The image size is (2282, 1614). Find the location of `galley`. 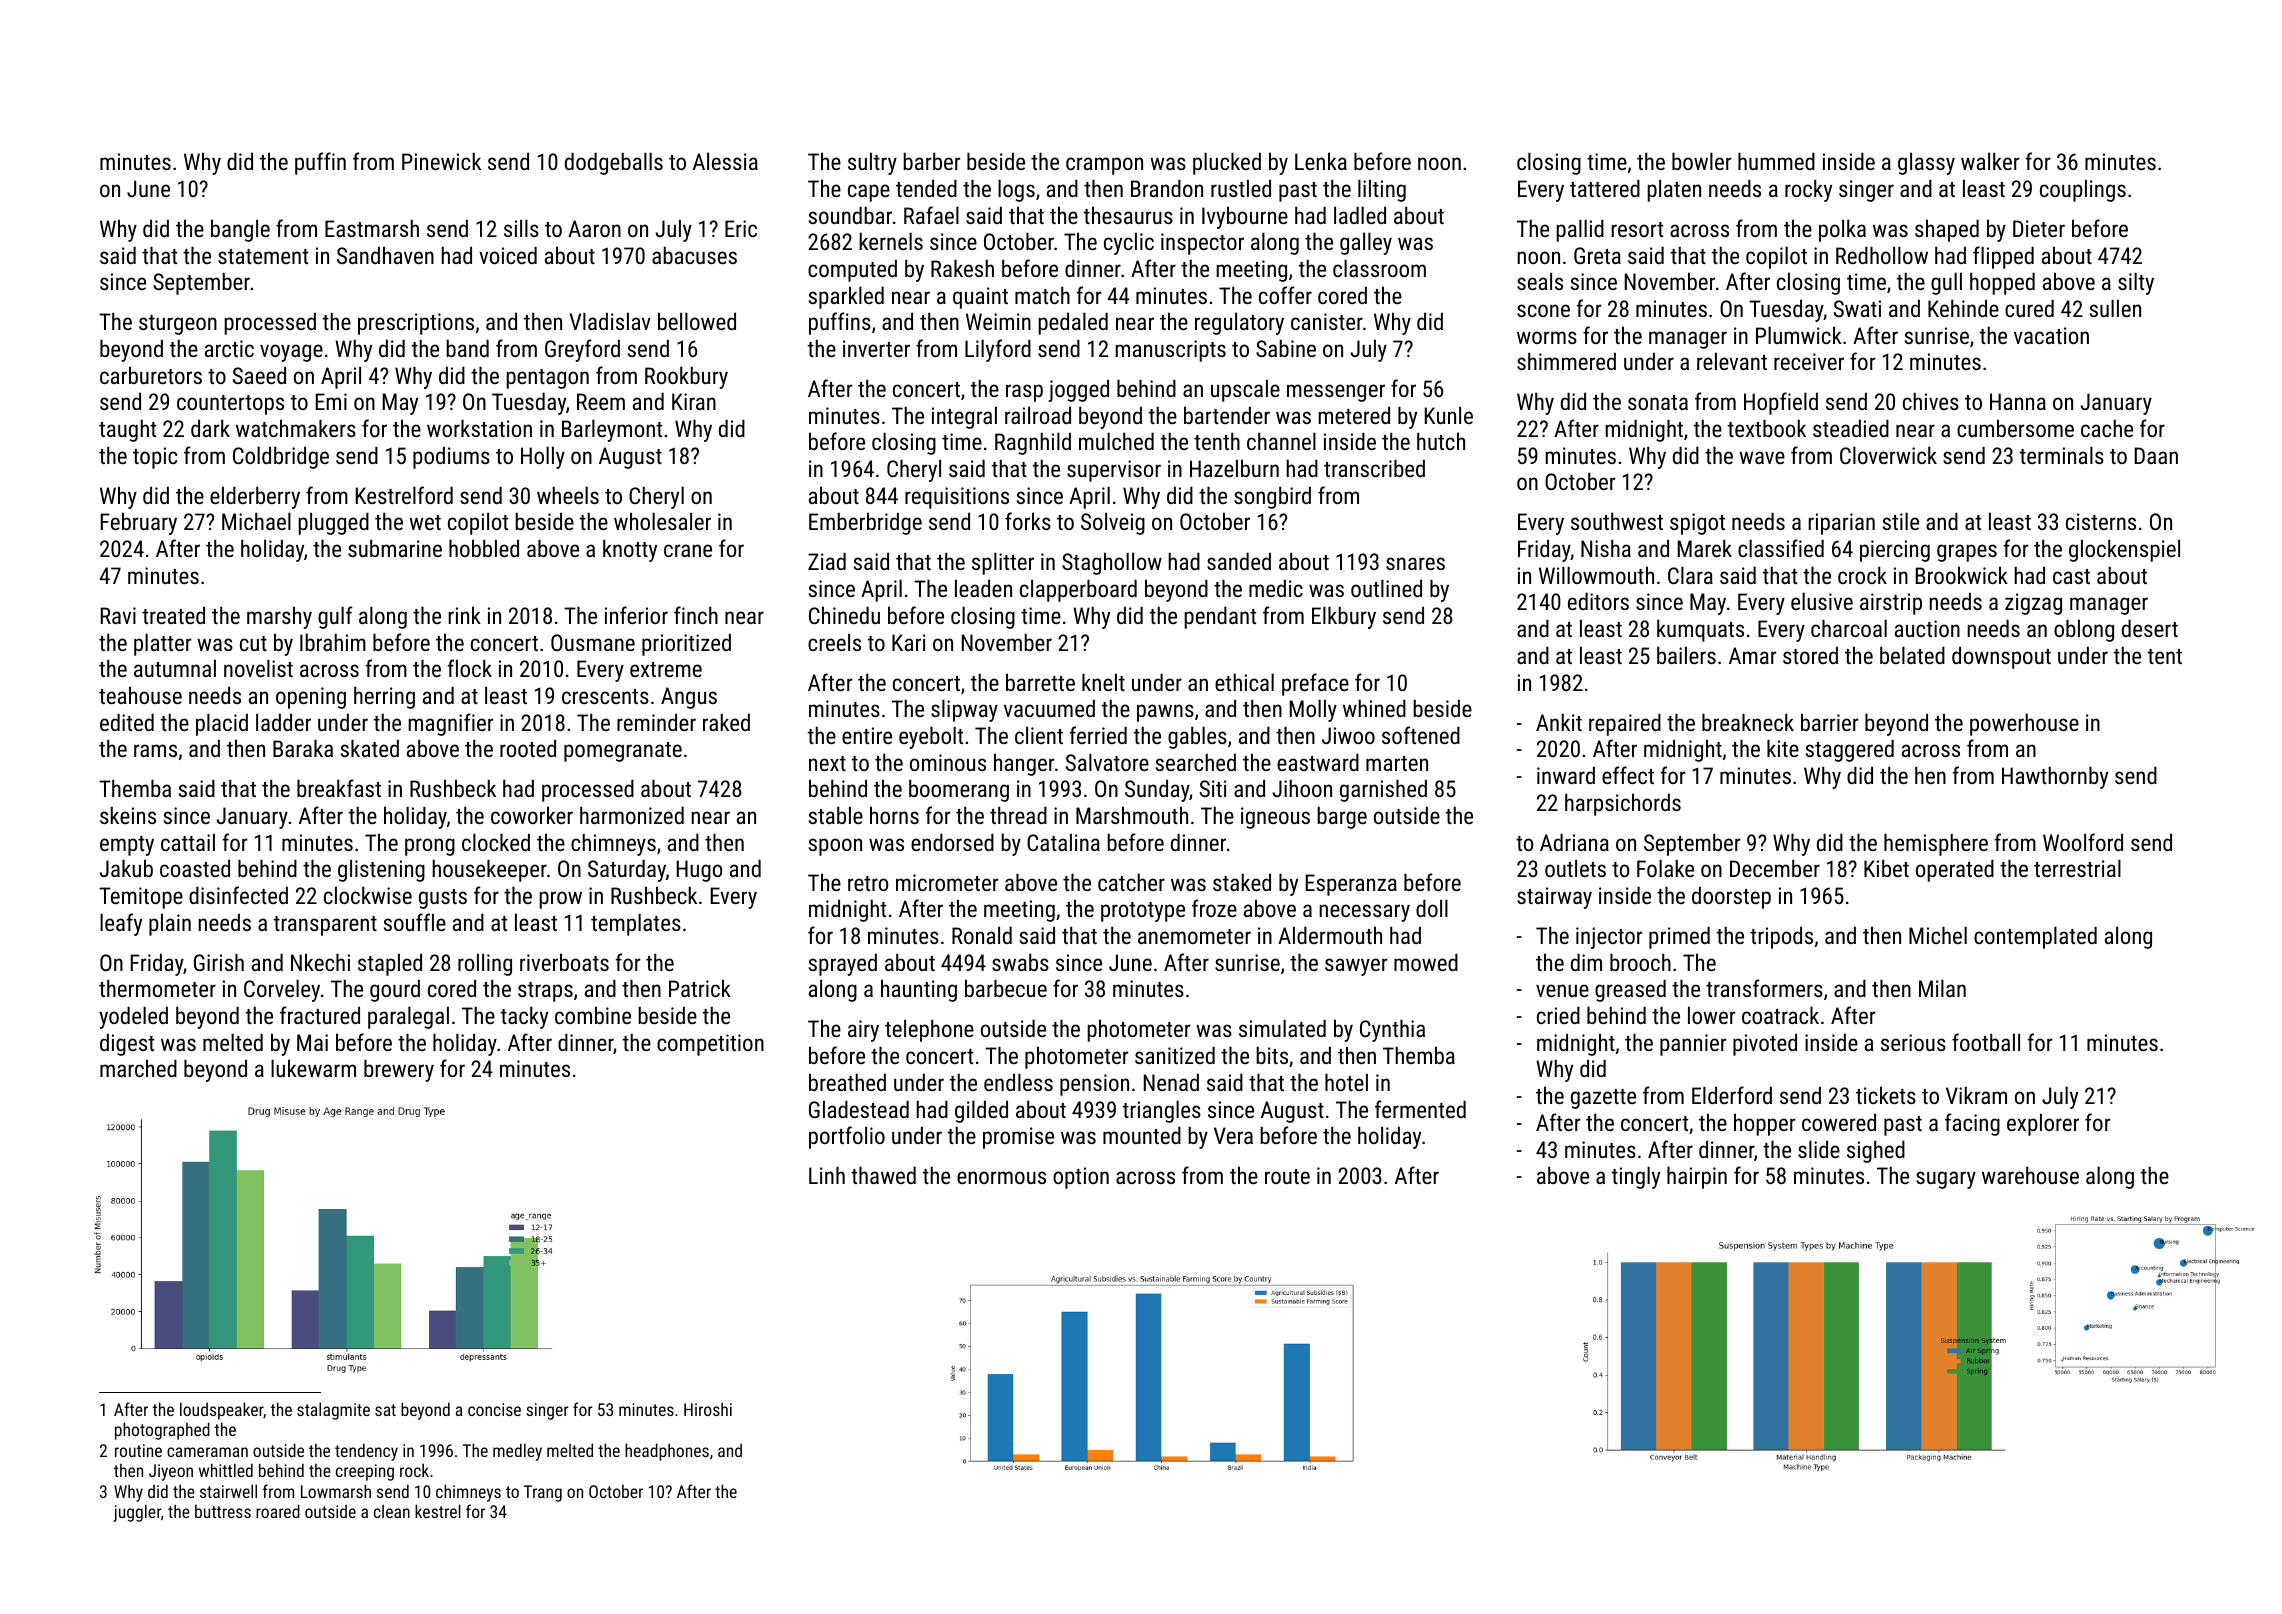

galley is located at coordinates (1366, 243).
